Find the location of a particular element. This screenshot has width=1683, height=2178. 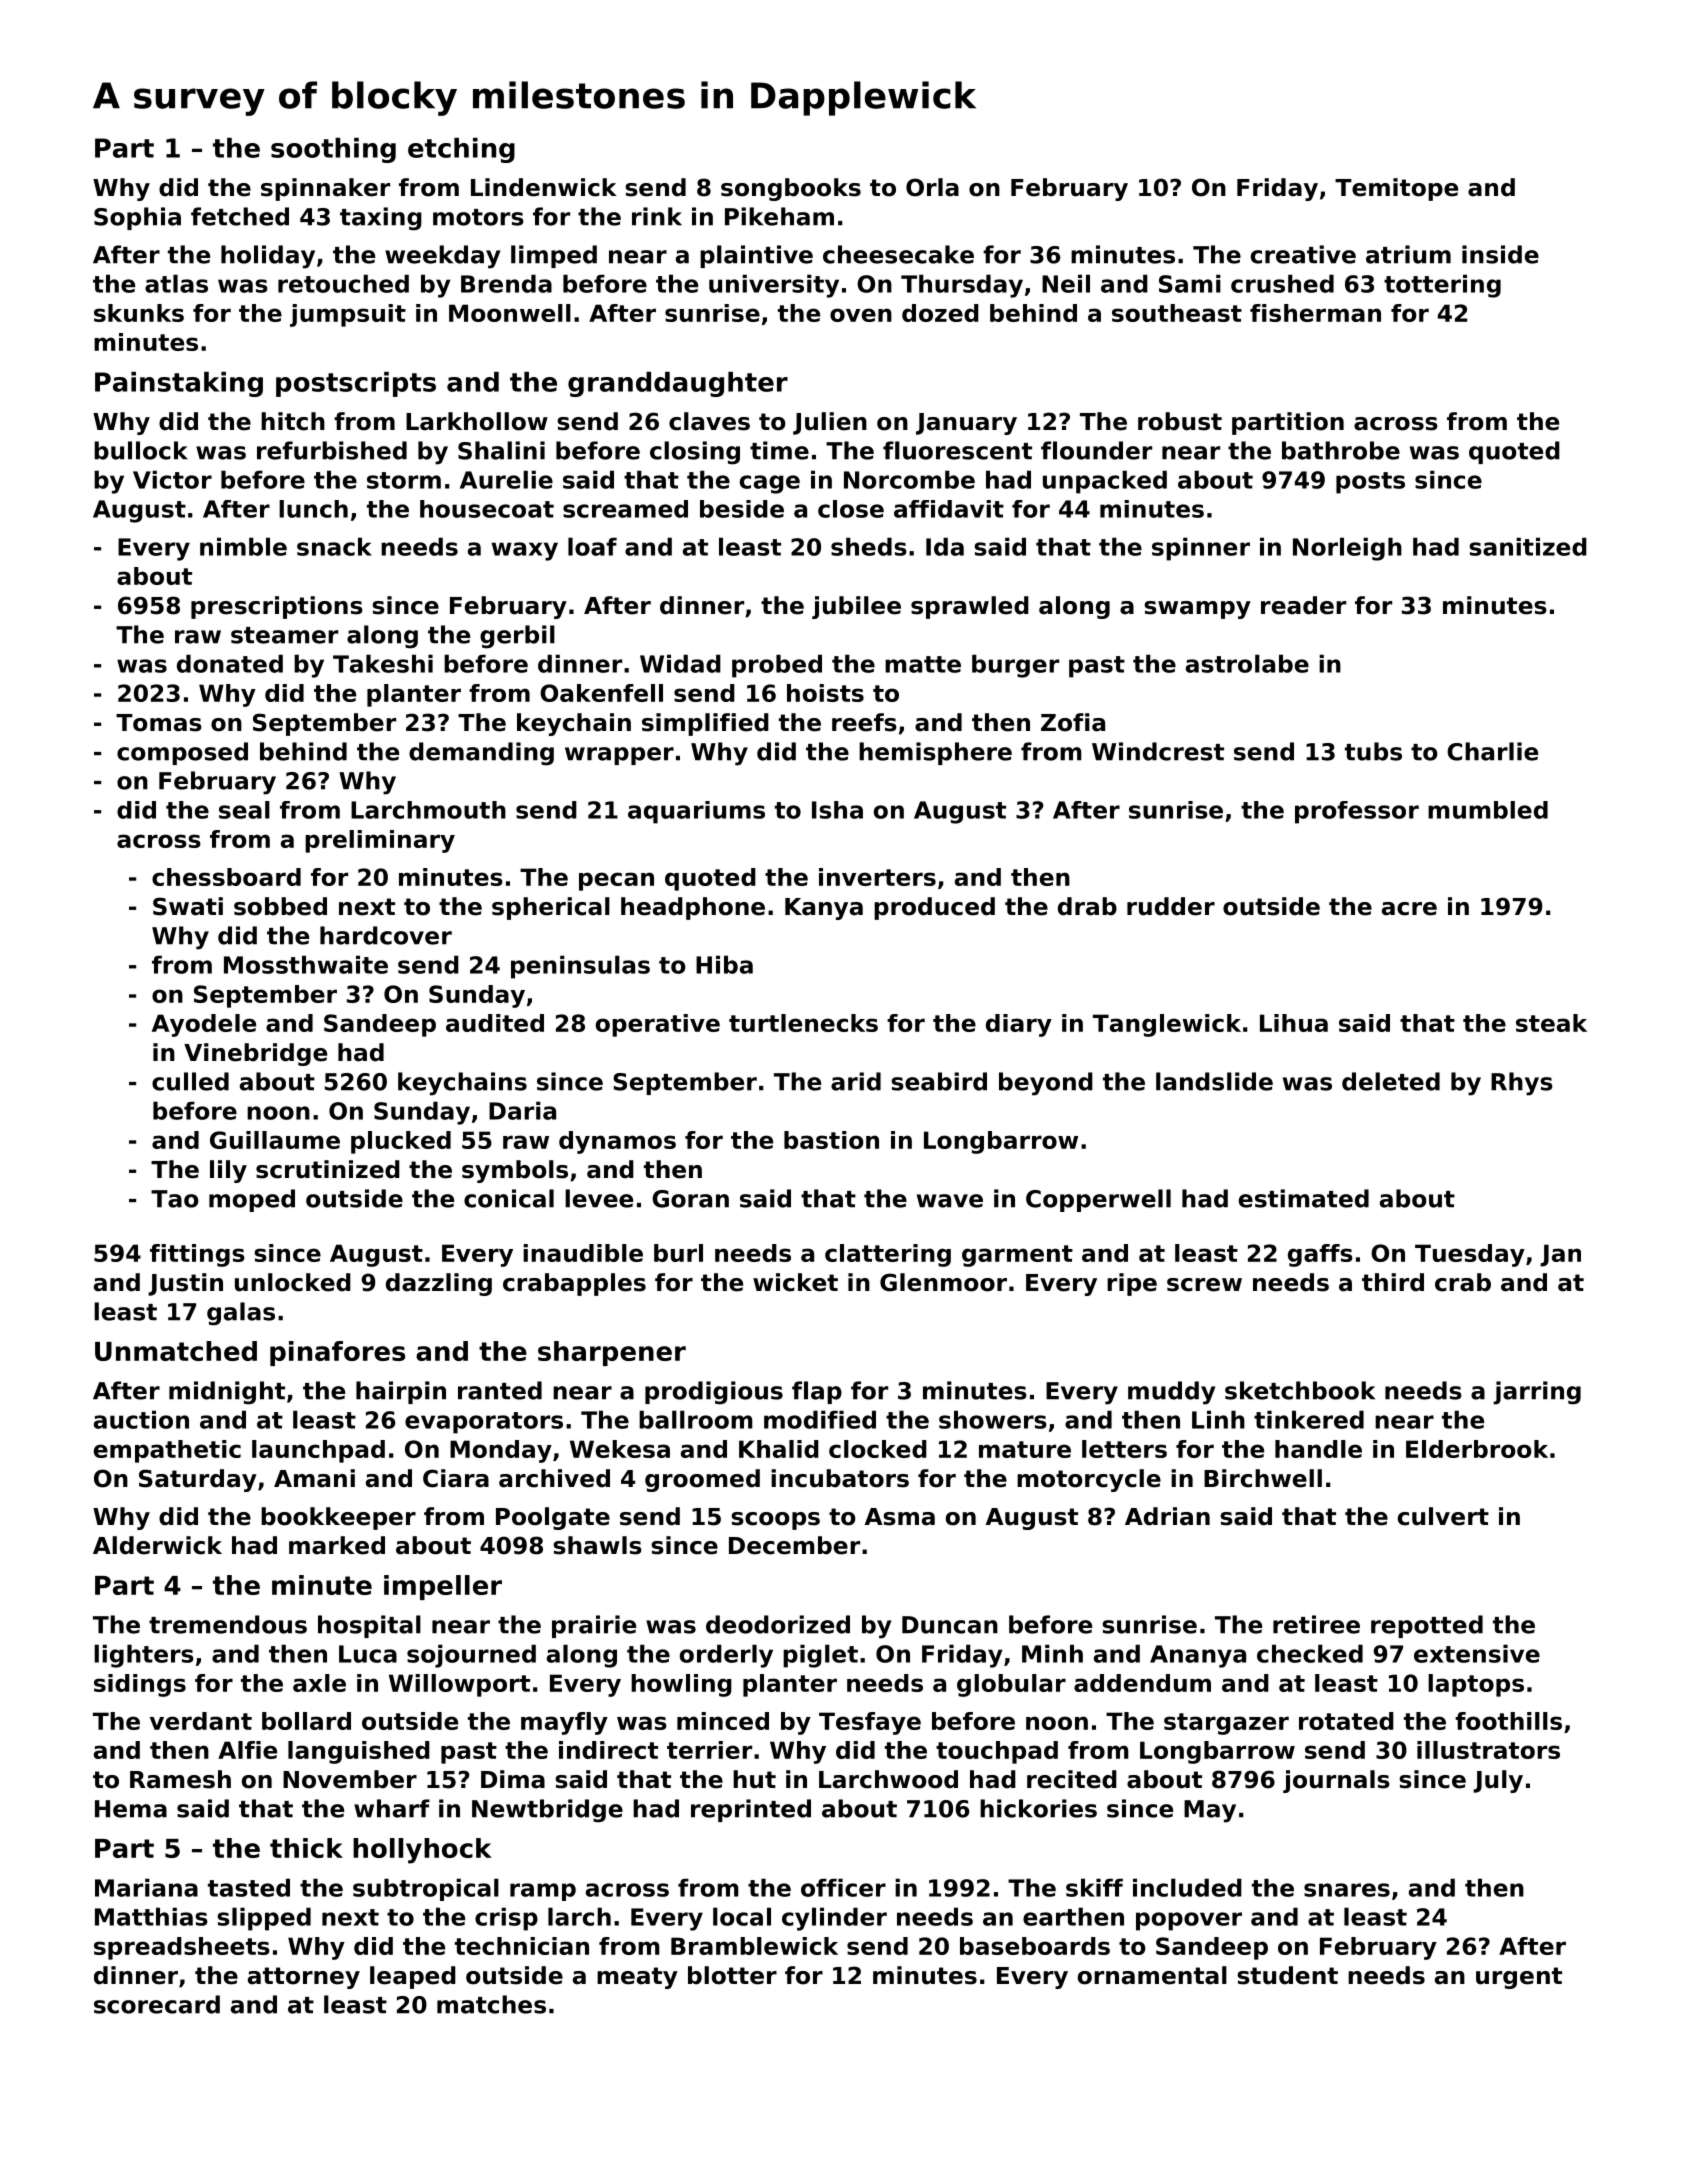

Temitope is located at coordinates (1396, 189).
